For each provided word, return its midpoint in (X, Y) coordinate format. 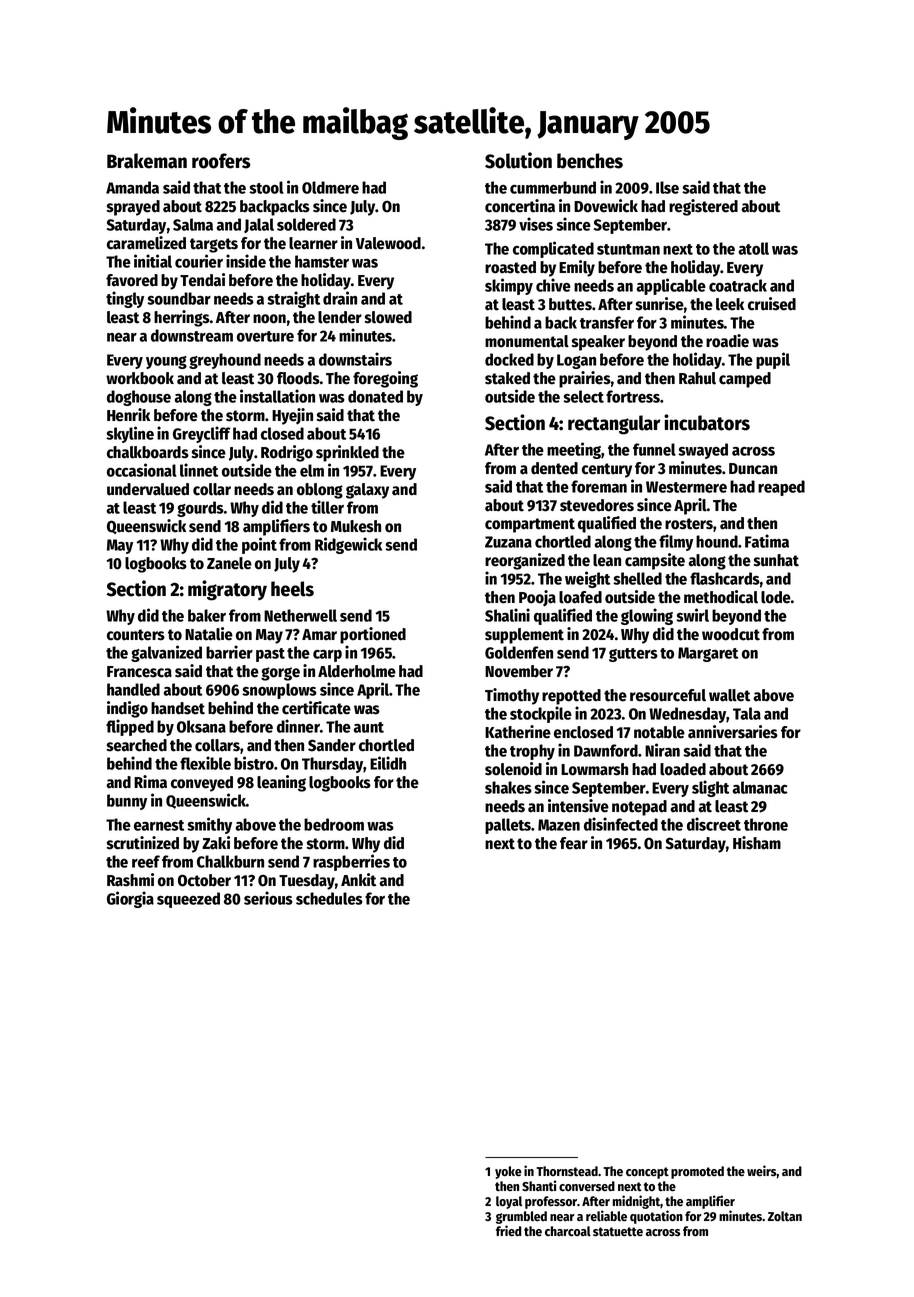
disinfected (621, 824)
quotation (656, 1217)
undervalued (148, 489)
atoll (754, 248)
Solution (518, 160)
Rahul (697, 378)
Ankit (358, 880)
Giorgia (130, 899)
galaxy (367, 491)
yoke (508, 1172)
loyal (509, 1202)
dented (554, 468)
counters (136, 635)
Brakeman (147, 161)
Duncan (753, 469)
